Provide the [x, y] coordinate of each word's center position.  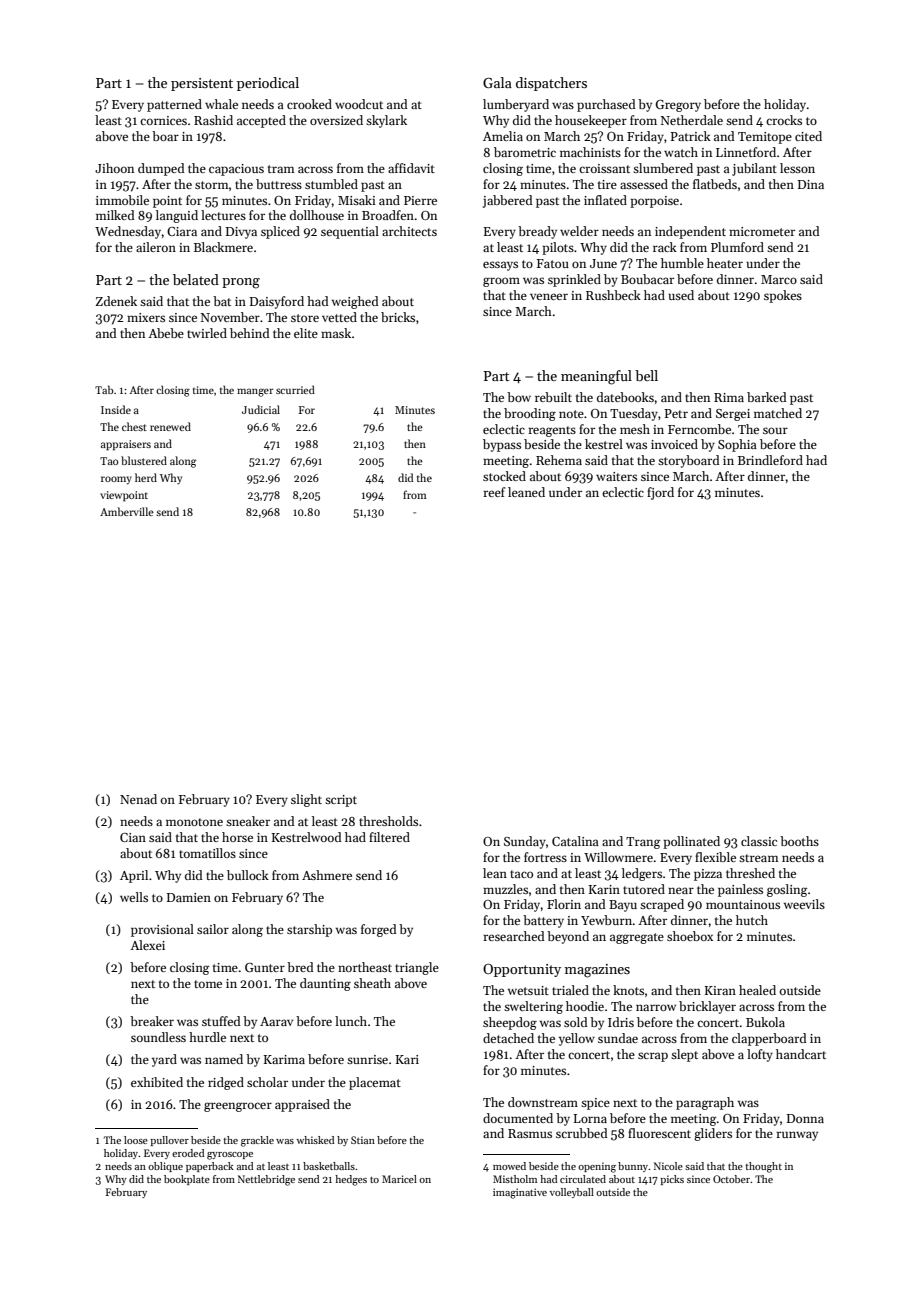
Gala [497, 82]
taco [521, 874]
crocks [784, 120]
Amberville [127, 511]
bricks [398, 317]
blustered [144, 460]
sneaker [248, 821]
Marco [779, 279]
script [341, 801]
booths [799, 841]
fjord [660, 493]
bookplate [187, 1180]
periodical [268, 84]
